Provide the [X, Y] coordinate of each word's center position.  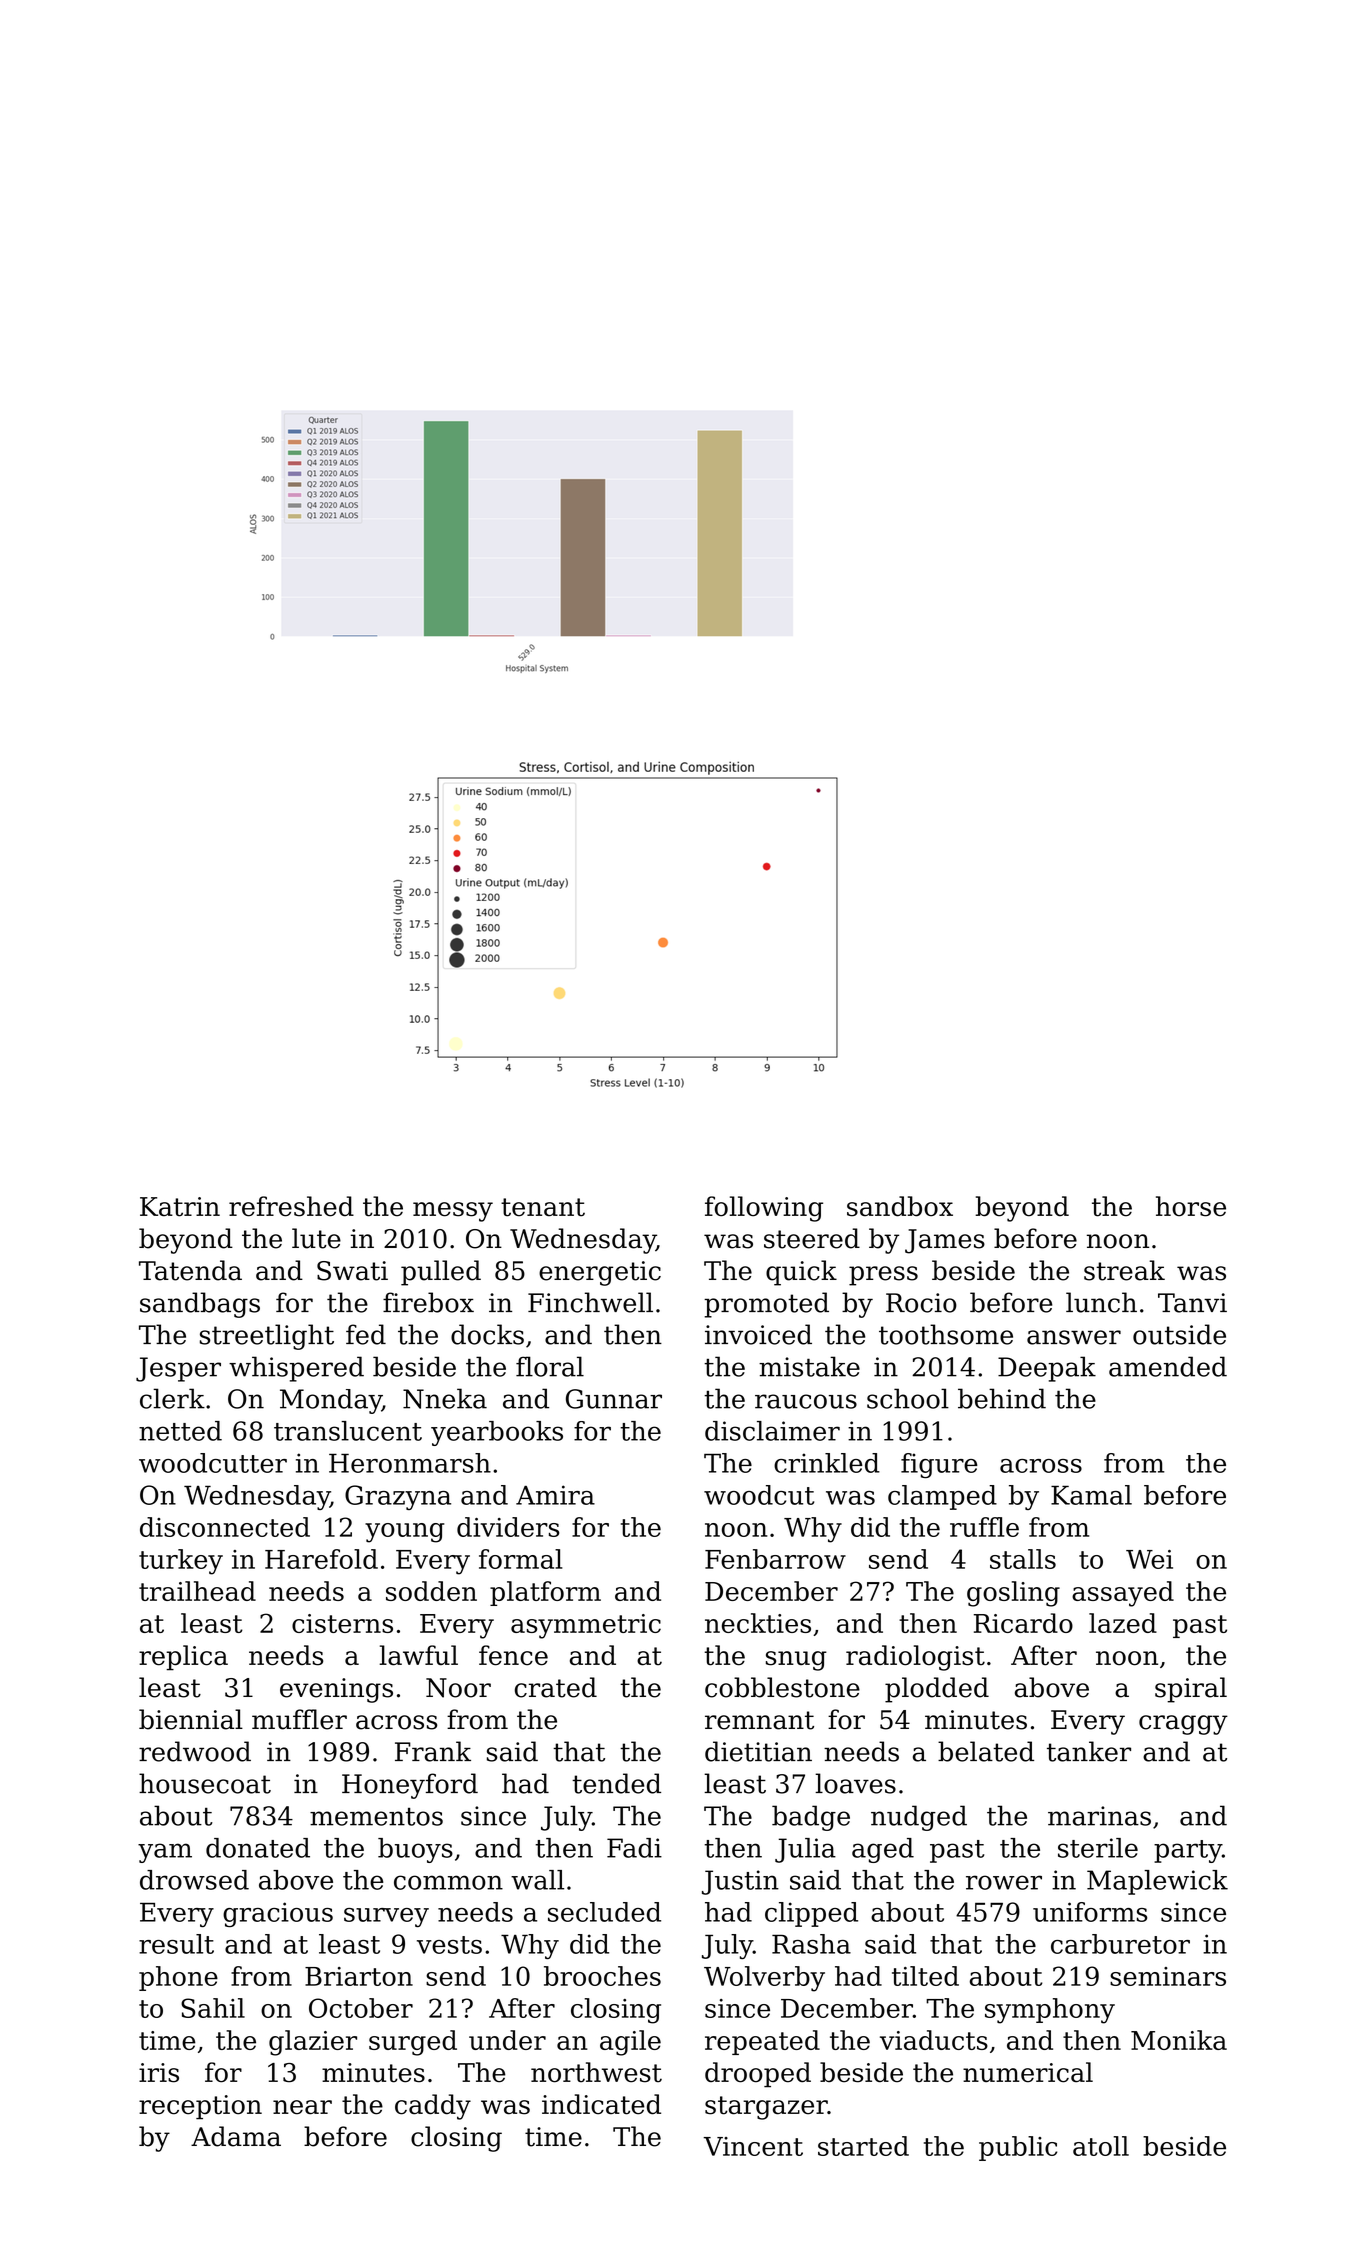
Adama [236, 2136]
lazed [1123, 1623]
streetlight [267, 1337]
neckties [758, 1623]
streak [1124, 1270]
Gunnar [614, 1399]
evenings [336, 1690]
